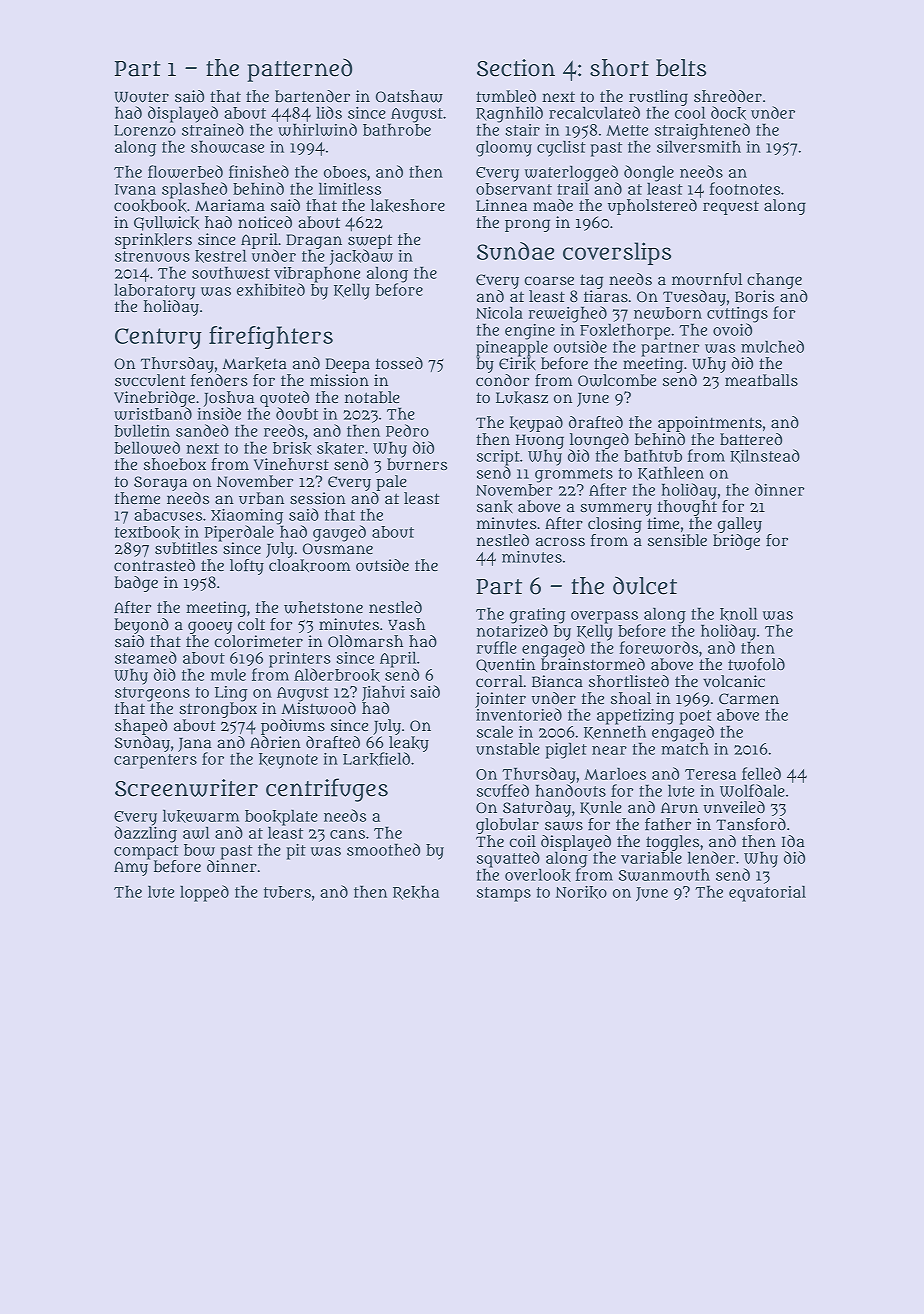  I want to click on Mette, so click(627, 130).
